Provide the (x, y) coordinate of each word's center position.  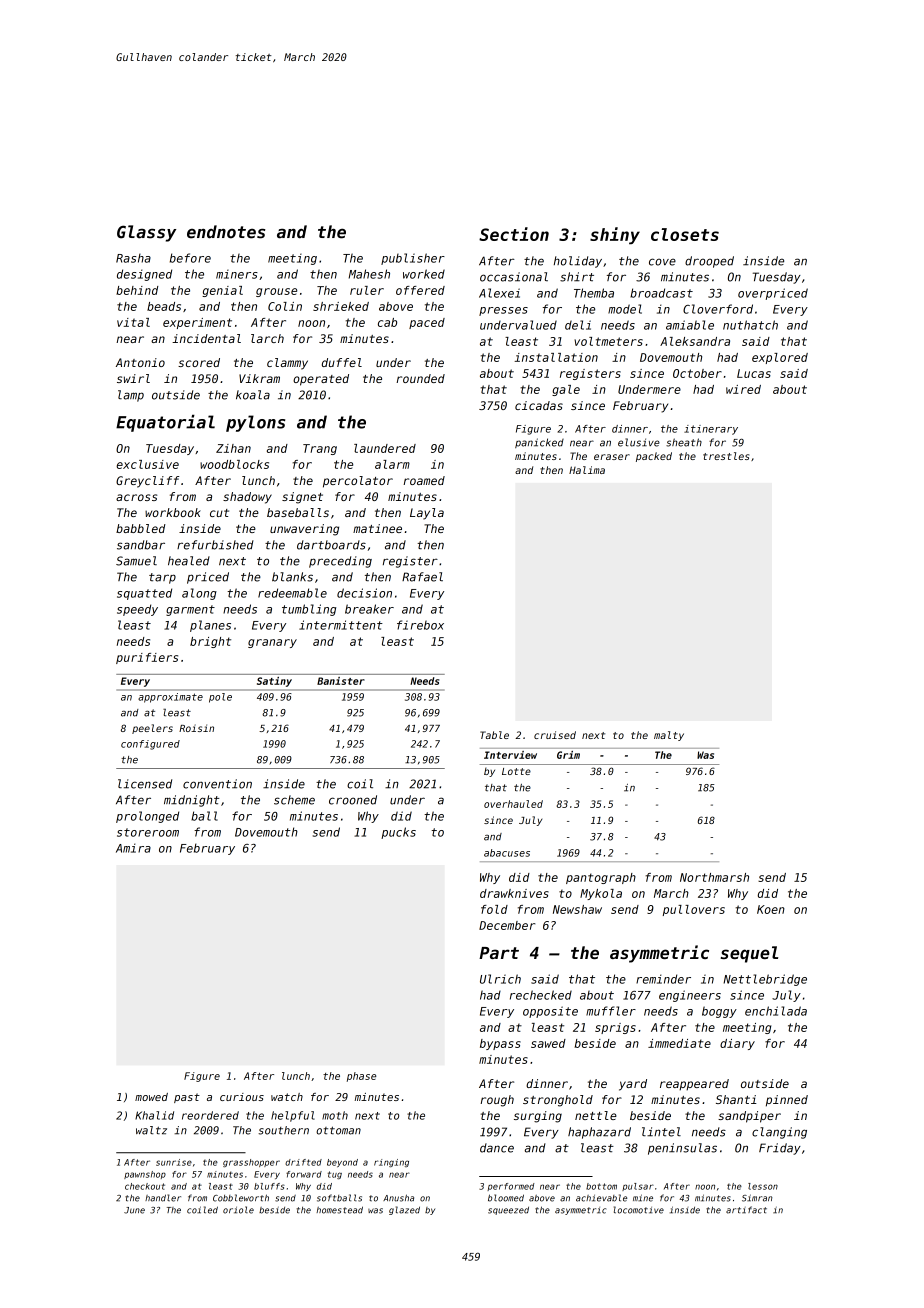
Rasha (133, 258)
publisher (413, 259)
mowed (151, 1097)
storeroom (148, 832)
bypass (500, 1044)
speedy (137, 610)
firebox (420, 625)
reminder (663, 979)
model (625, 309)
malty (669, 736)
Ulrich (500, 979)
